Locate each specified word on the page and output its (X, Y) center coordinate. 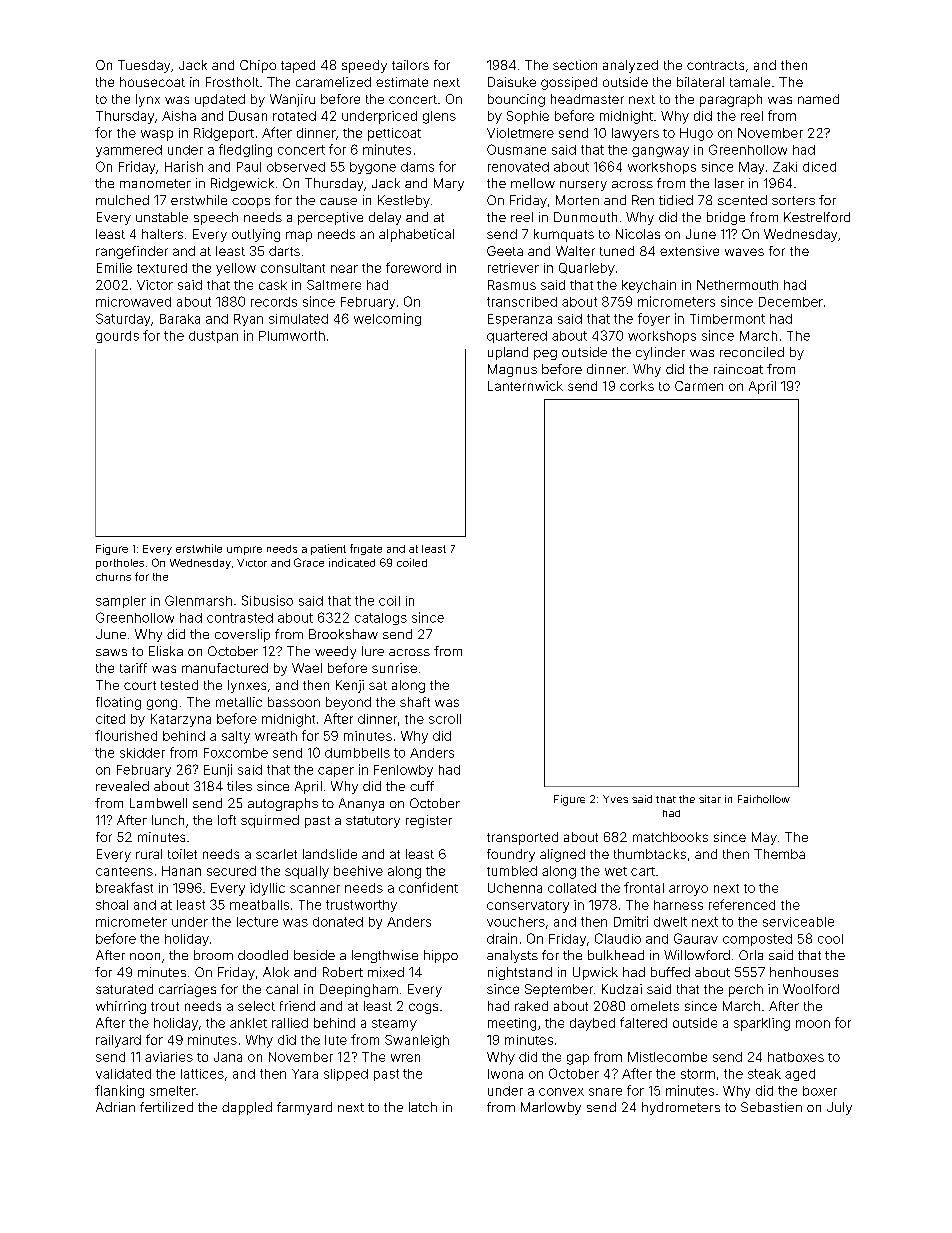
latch (423, 1107)
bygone (373, 168)
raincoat (738, 369)
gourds (117, 337)
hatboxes (796, 1057)
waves (744, 252)
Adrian (115, 1107)
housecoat (152, 82)
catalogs (381, 619)
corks (637, 386)
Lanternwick (525, 386)
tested (179, 685)
